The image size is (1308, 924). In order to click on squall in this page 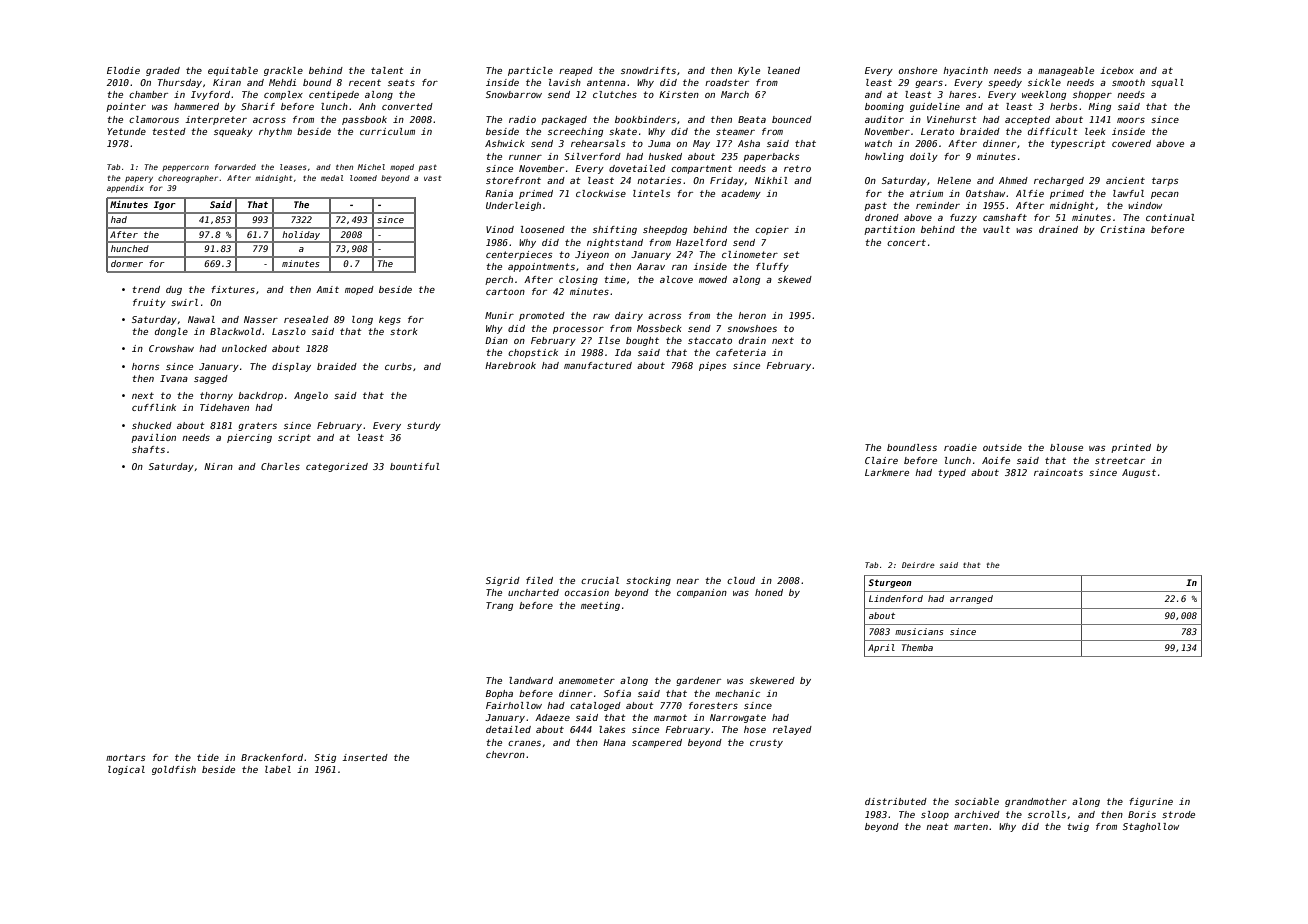, I will do `click(1167, 83)`.
